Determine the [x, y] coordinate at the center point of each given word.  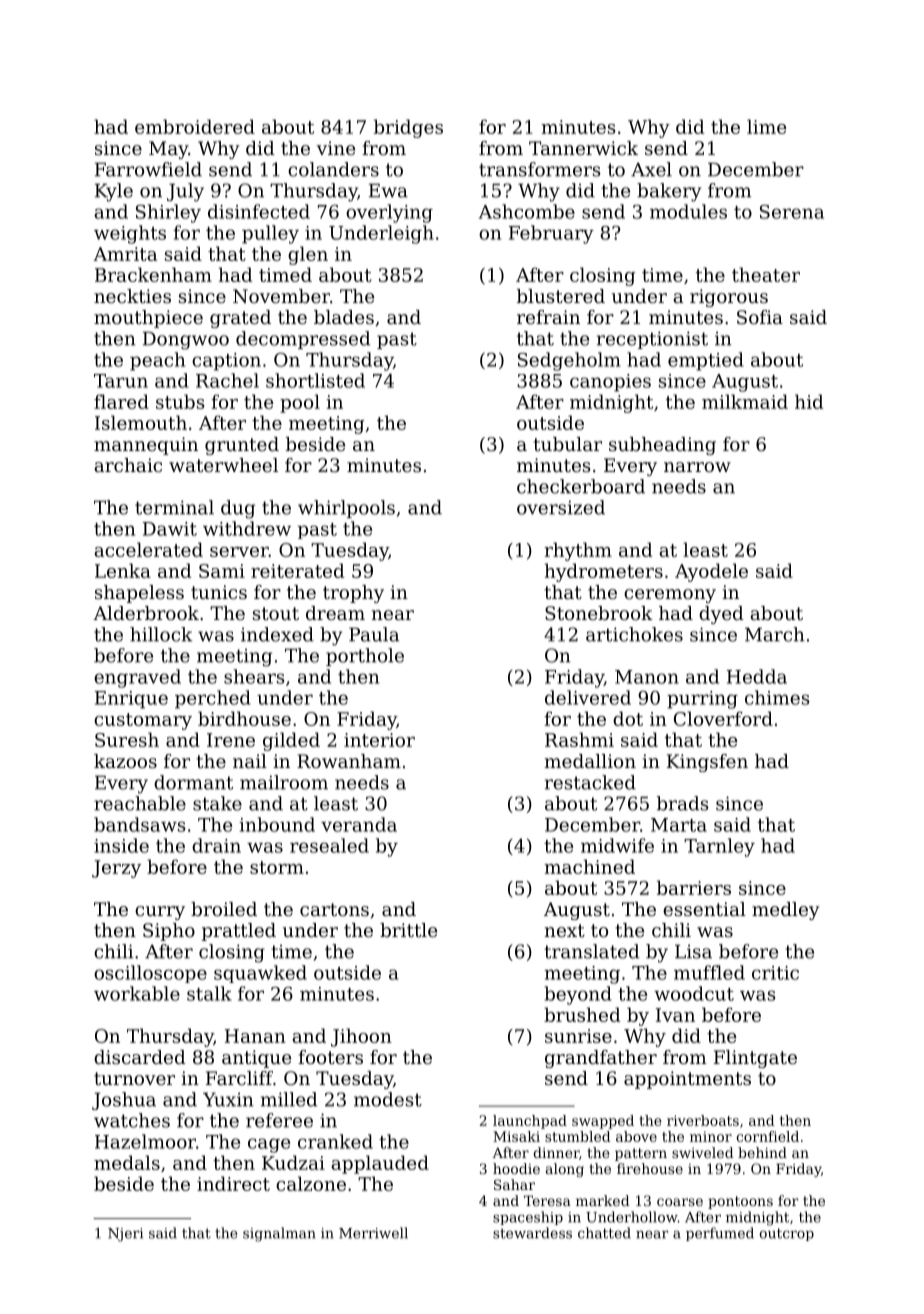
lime [766, 126]
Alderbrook [146, 613]
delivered [588, 697]
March [775, 634]
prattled [239, 932]
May [168, 150]
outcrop [786, 1234]
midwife [617, 845]
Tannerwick [583, 148]
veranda [359, 824]
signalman [279, 1234]
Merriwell [373, 1233]
